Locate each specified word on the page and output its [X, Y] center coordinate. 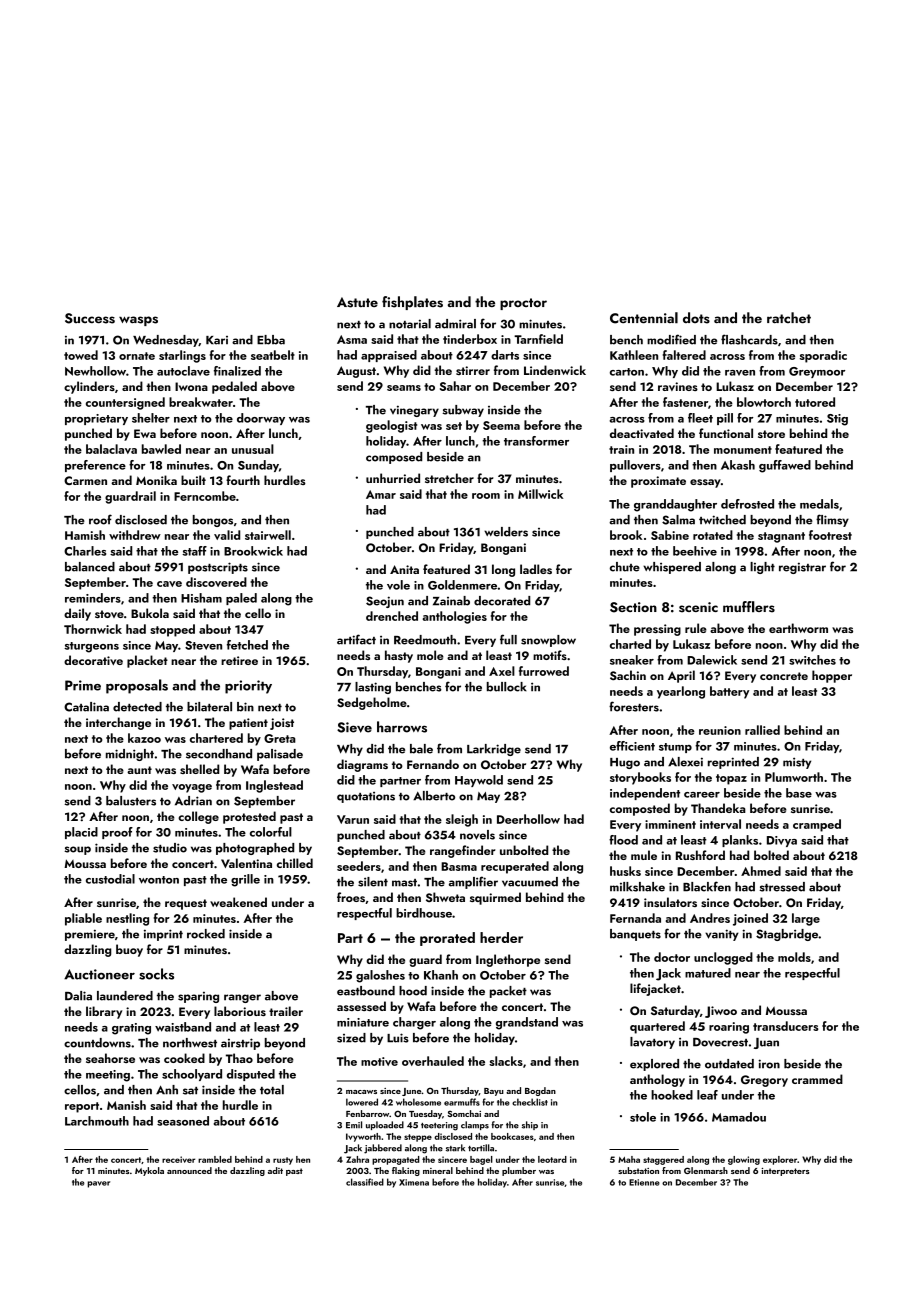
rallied [762, 730]
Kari [217, 340]
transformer [536, 441]
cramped [817, 825]
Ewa [145, 433]
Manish [126, 1105]
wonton [159, 880]
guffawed [785, 466]
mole [430, 655]
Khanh [441, 975]
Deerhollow [528, 819]
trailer [286, 1011]
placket [147, 661]
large [806, 919]
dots [696, 318]
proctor [523, 304]
